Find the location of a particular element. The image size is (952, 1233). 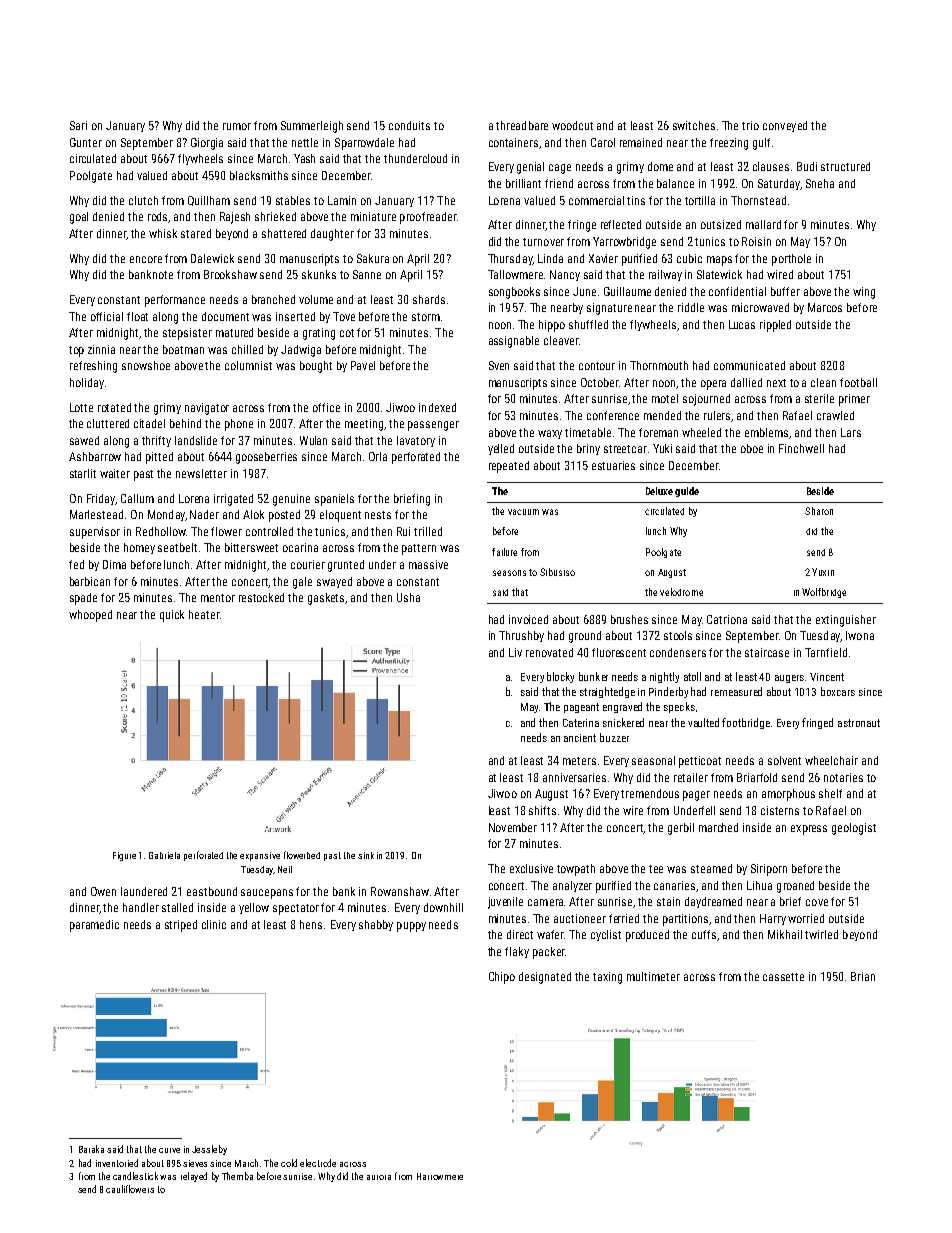

top is located at coordinates (76, 351).
